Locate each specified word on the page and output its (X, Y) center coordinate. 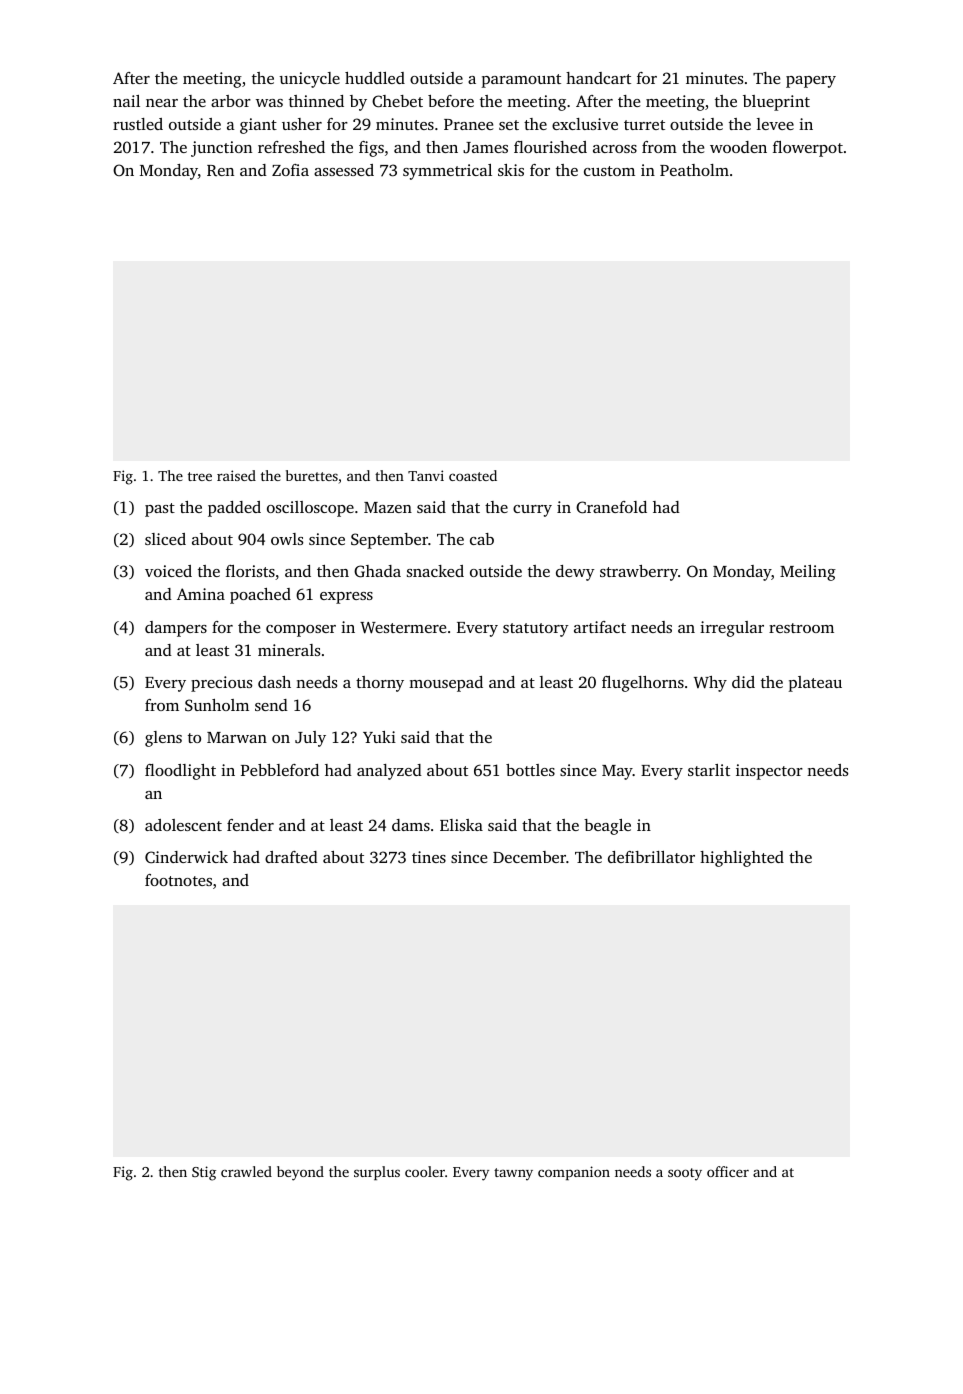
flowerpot (808, 149)
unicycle (309, 80)
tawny (513, 1174)
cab (482, 539)
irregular (732, 629)
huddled (375, 78)
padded (234, 509)
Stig (204, 1173)
